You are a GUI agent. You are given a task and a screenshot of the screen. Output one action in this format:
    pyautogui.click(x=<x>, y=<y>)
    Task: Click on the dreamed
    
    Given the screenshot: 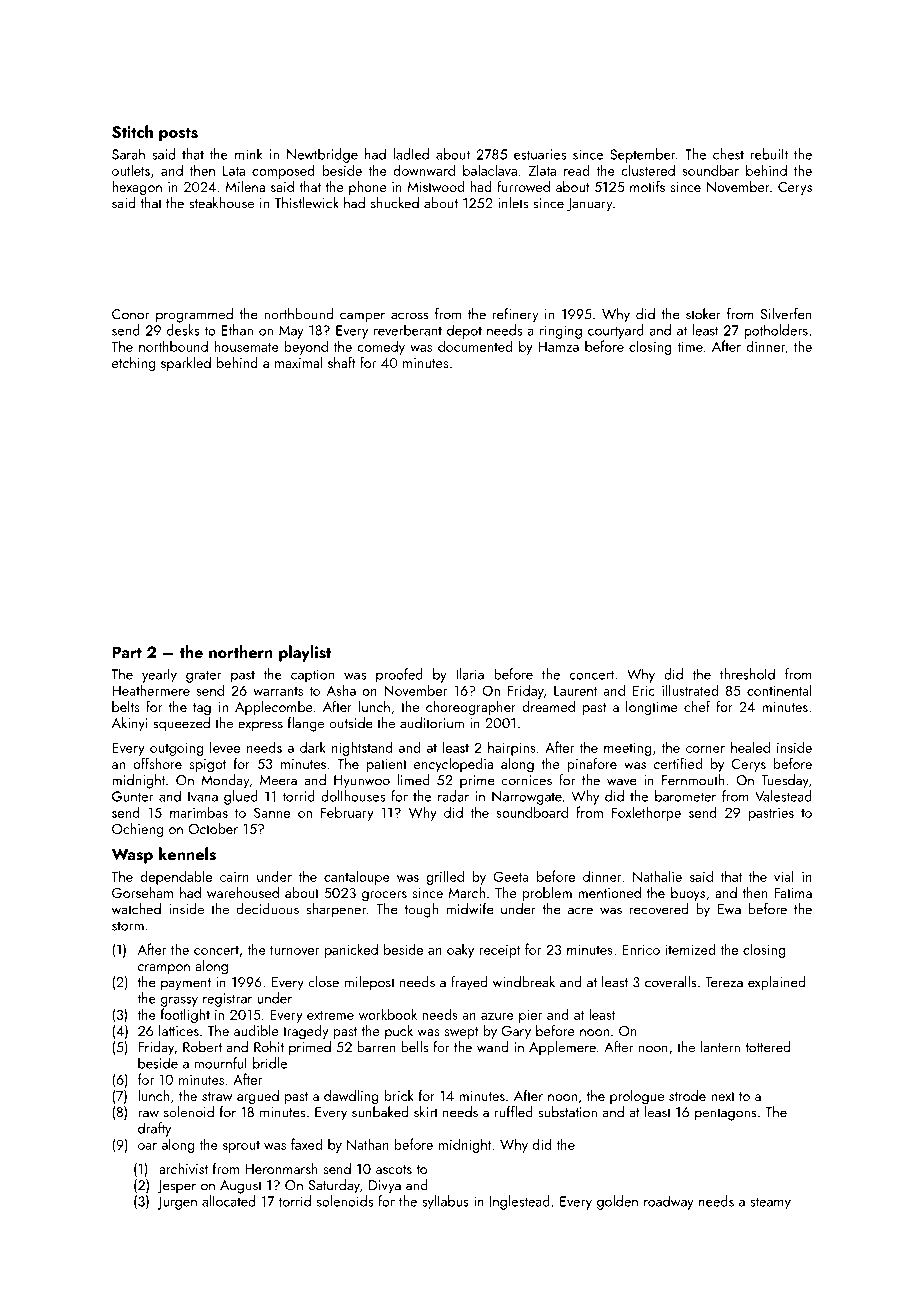 What is the action you would take?
    pyautogui.click(x=548, y=706)
